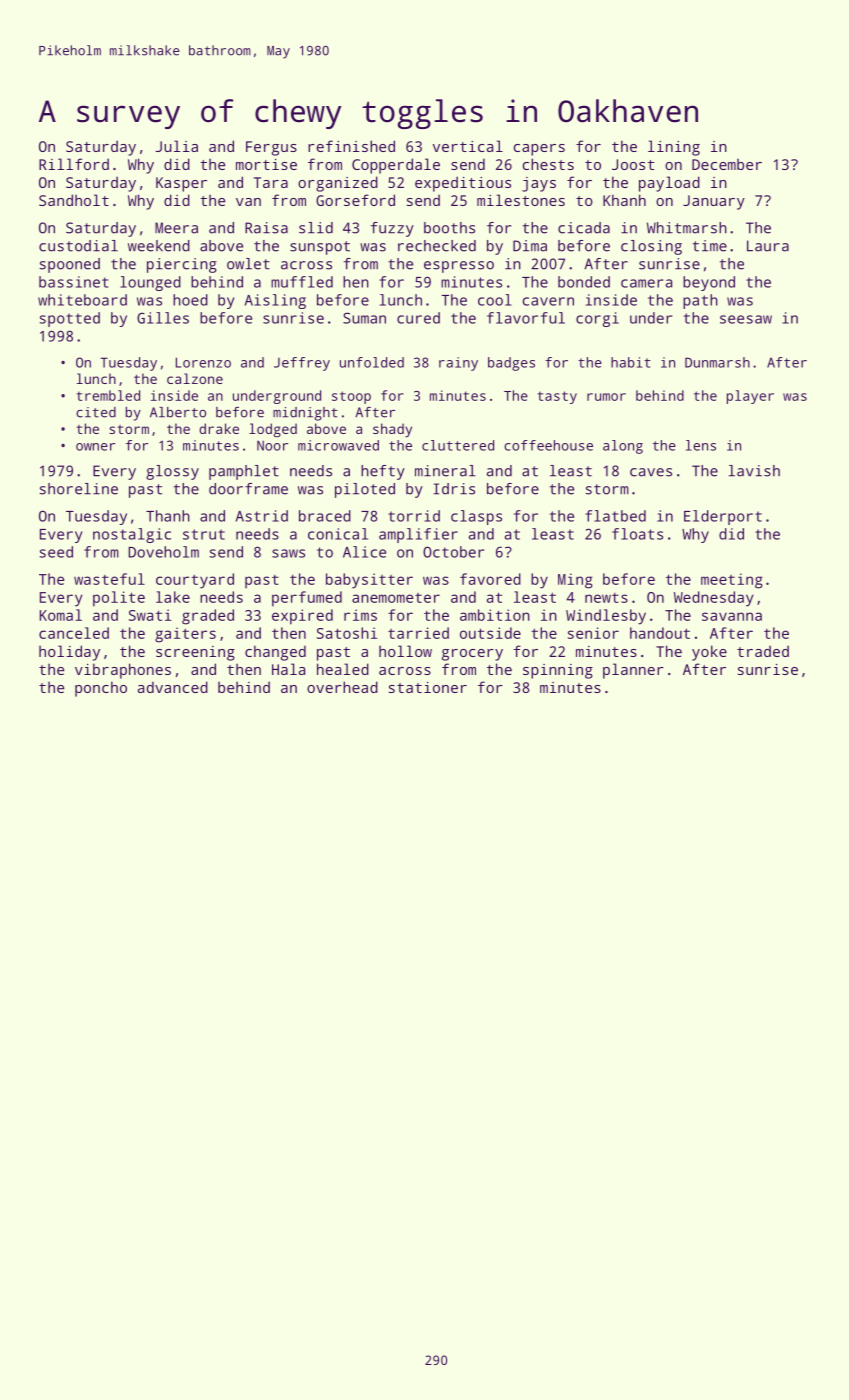 The width and height of the screenshot is (849, 1400). What do you see at coordinates (768, 246) in the screenshot?
I see `Laura` at bounding box center [768, 246].
